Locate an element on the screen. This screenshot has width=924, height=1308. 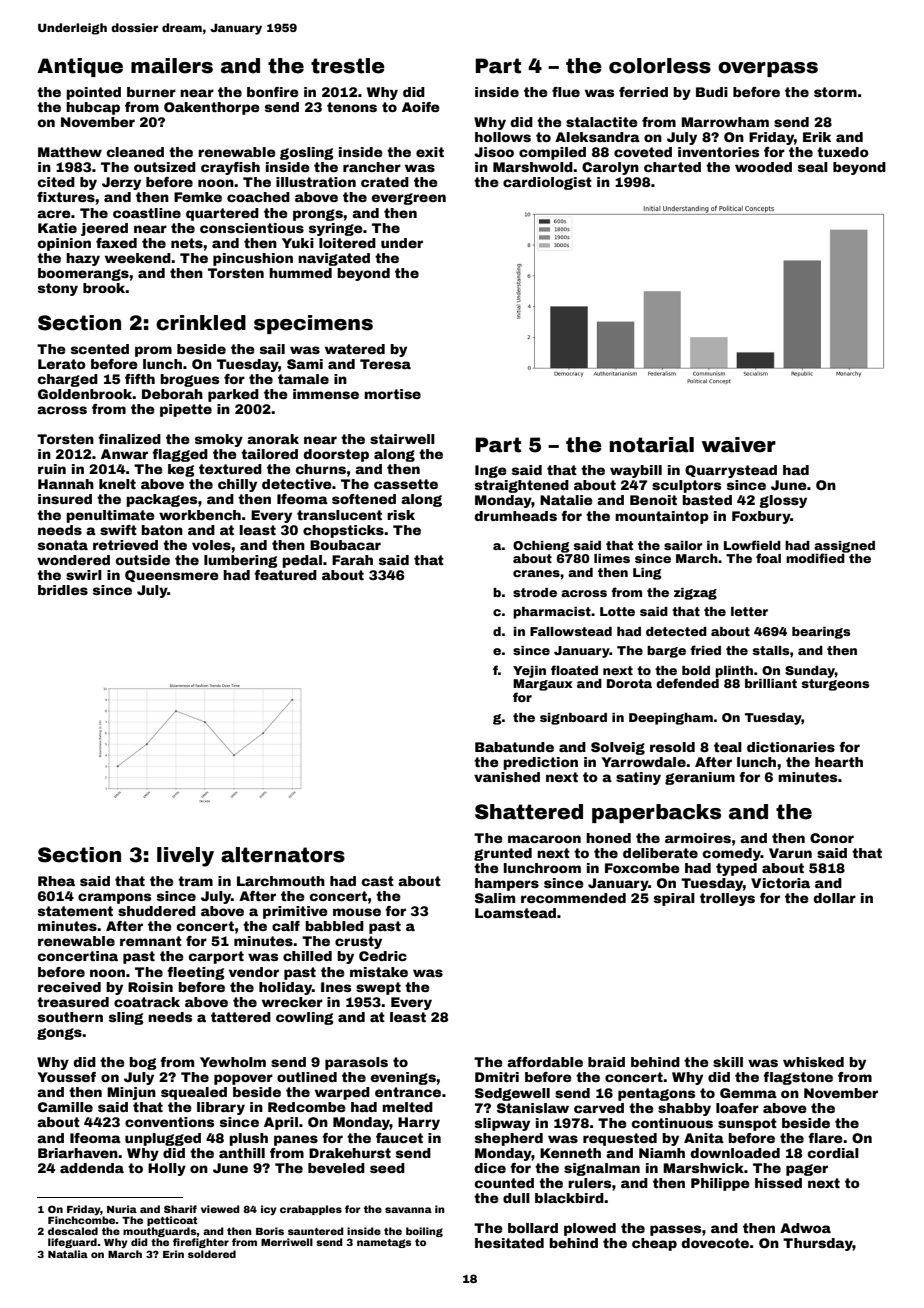
hearth is located at coordinates (839, 762).
